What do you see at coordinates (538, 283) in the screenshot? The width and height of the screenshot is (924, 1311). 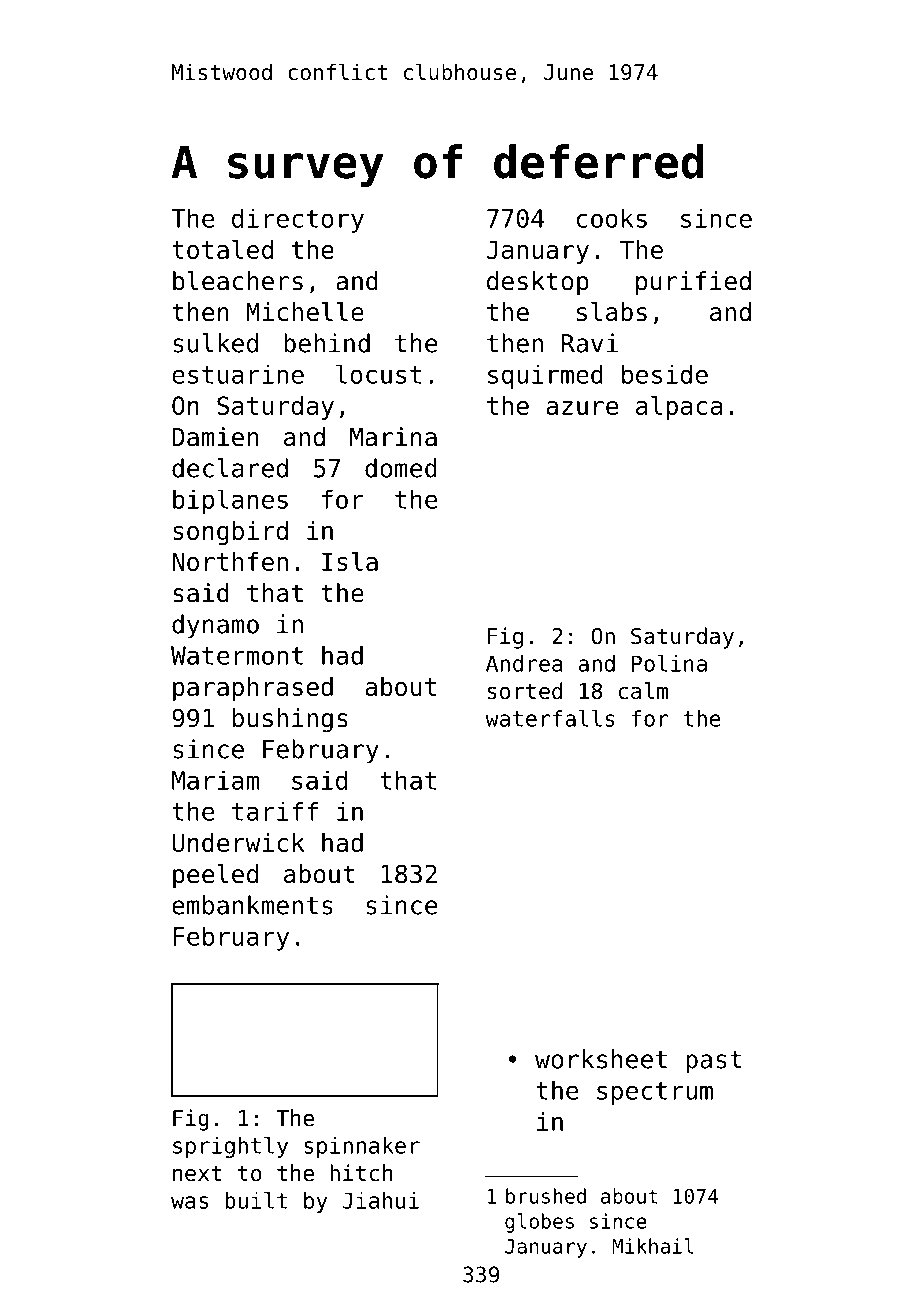 I see `desktop` at bounding box center [538, 283].
